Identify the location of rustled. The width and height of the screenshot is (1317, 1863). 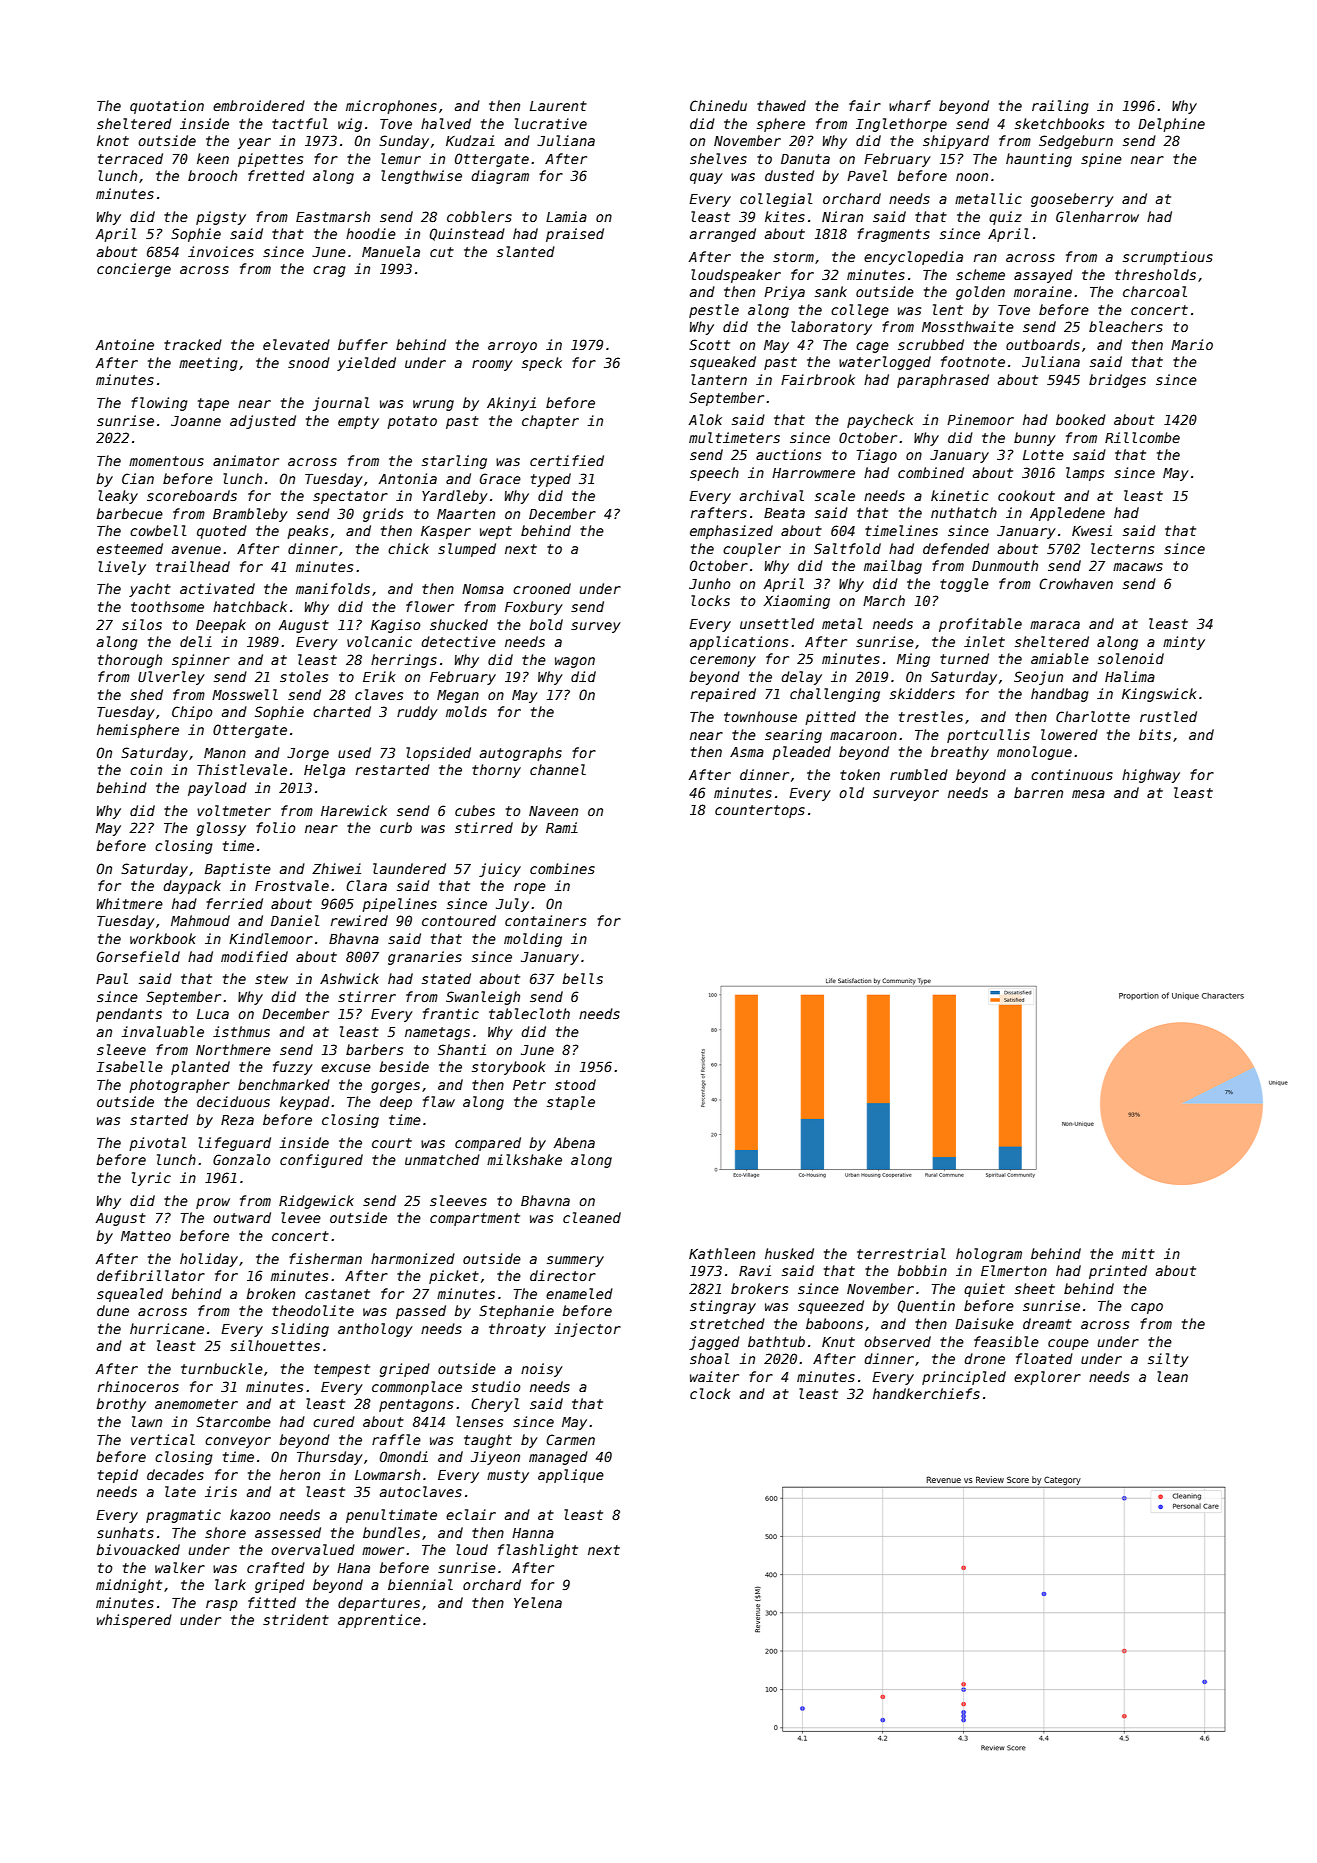
(1168, 716).
